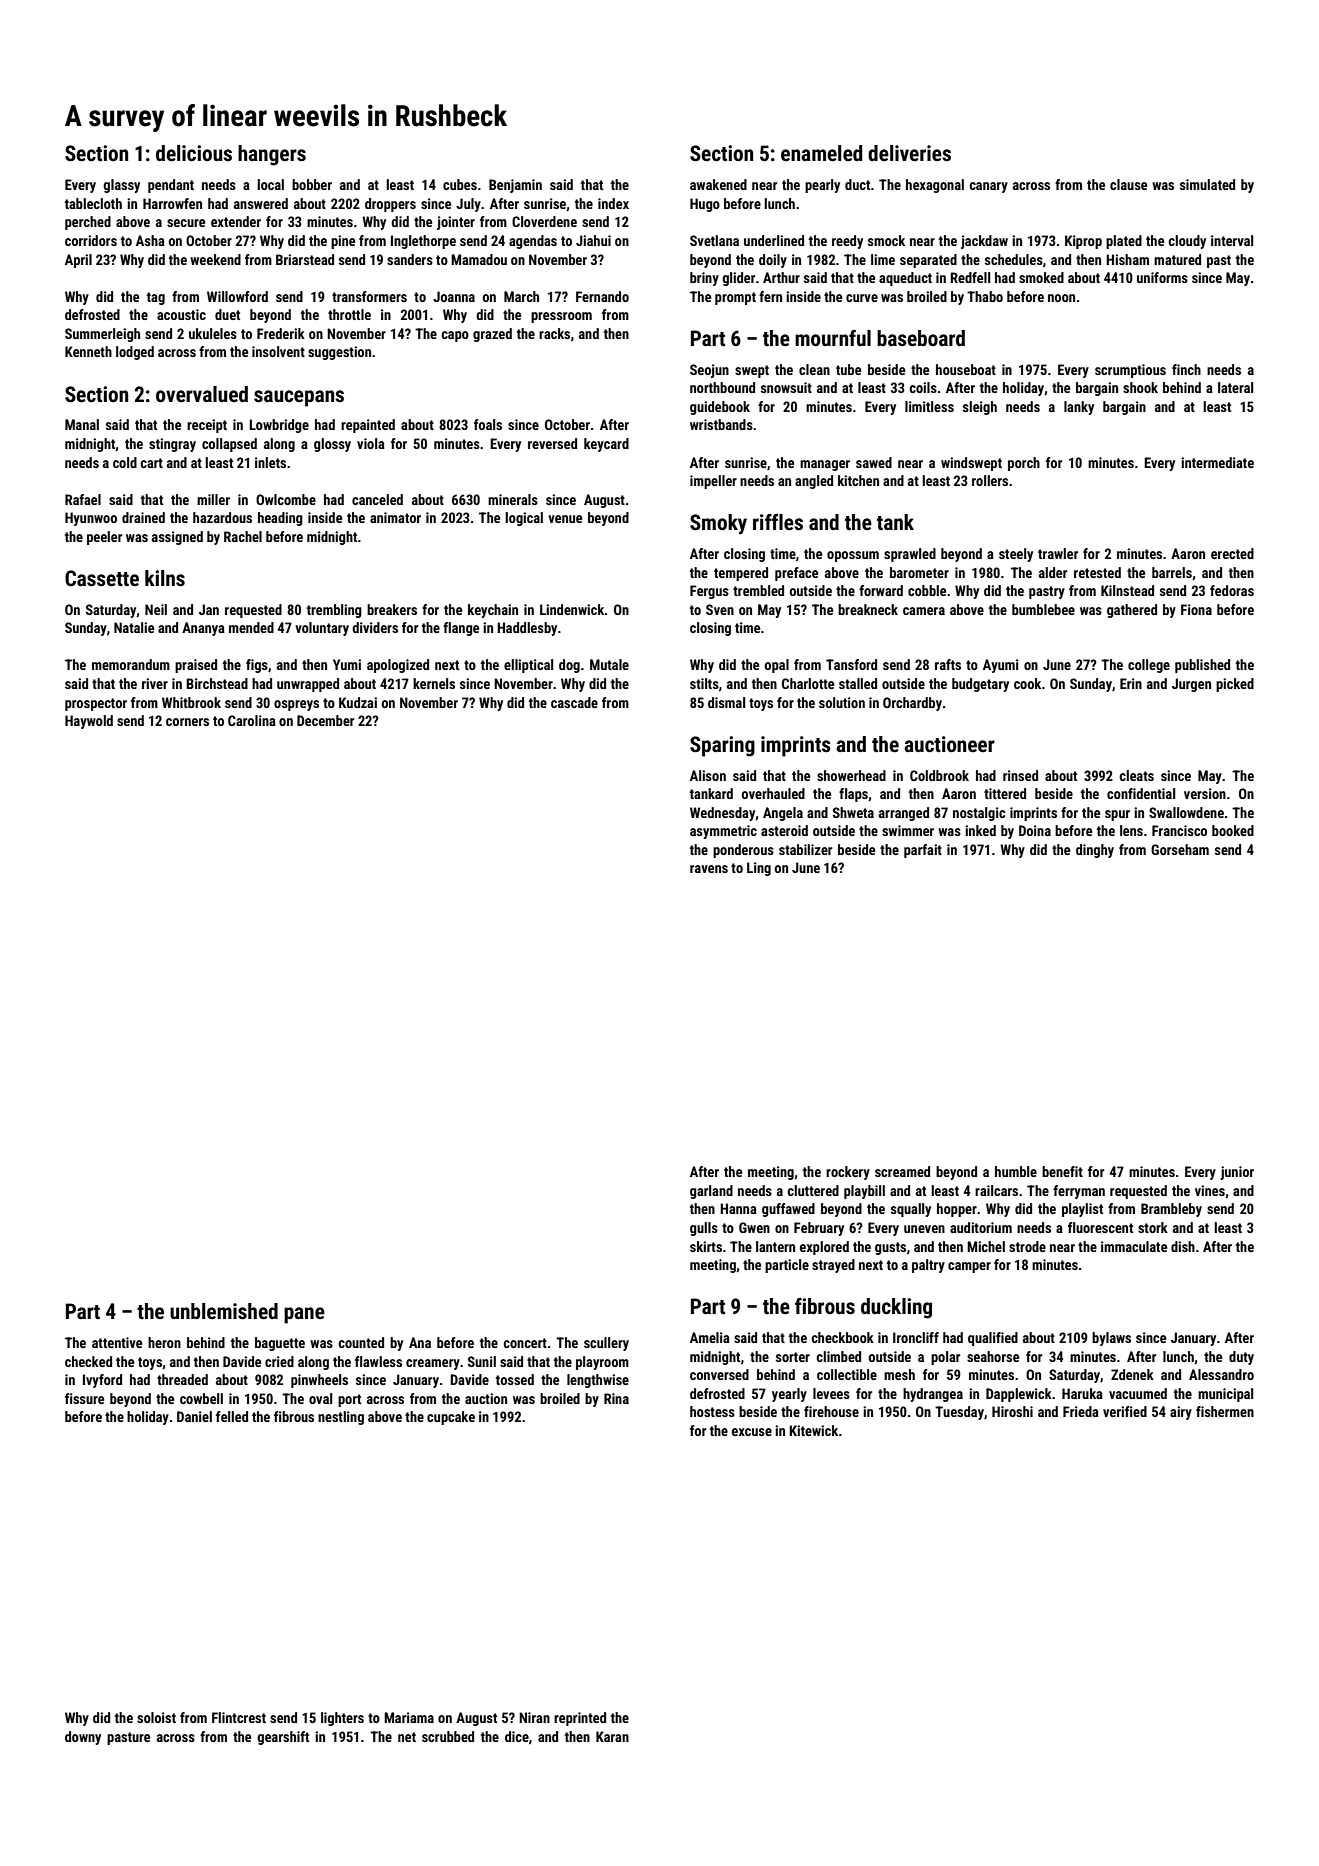  I want to click on Flintcrest, so click(239, 1717).
